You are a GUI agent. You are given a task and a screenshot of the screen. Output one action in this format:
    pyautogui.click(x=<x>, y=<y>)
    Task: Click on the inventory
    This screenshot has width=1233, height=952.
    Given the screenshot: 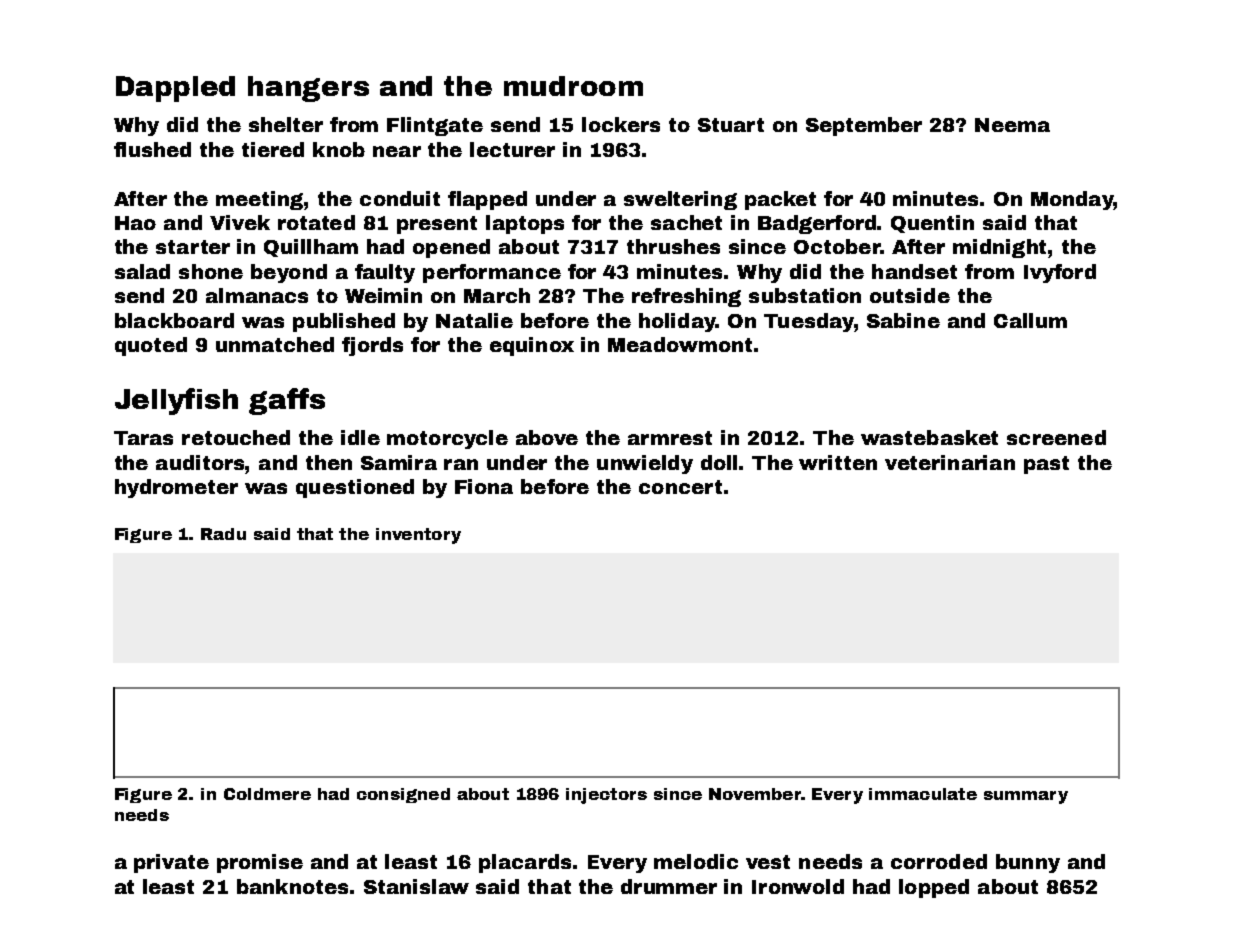 What is the action you would take?
    pyautogui.click(x=418, y=536)
